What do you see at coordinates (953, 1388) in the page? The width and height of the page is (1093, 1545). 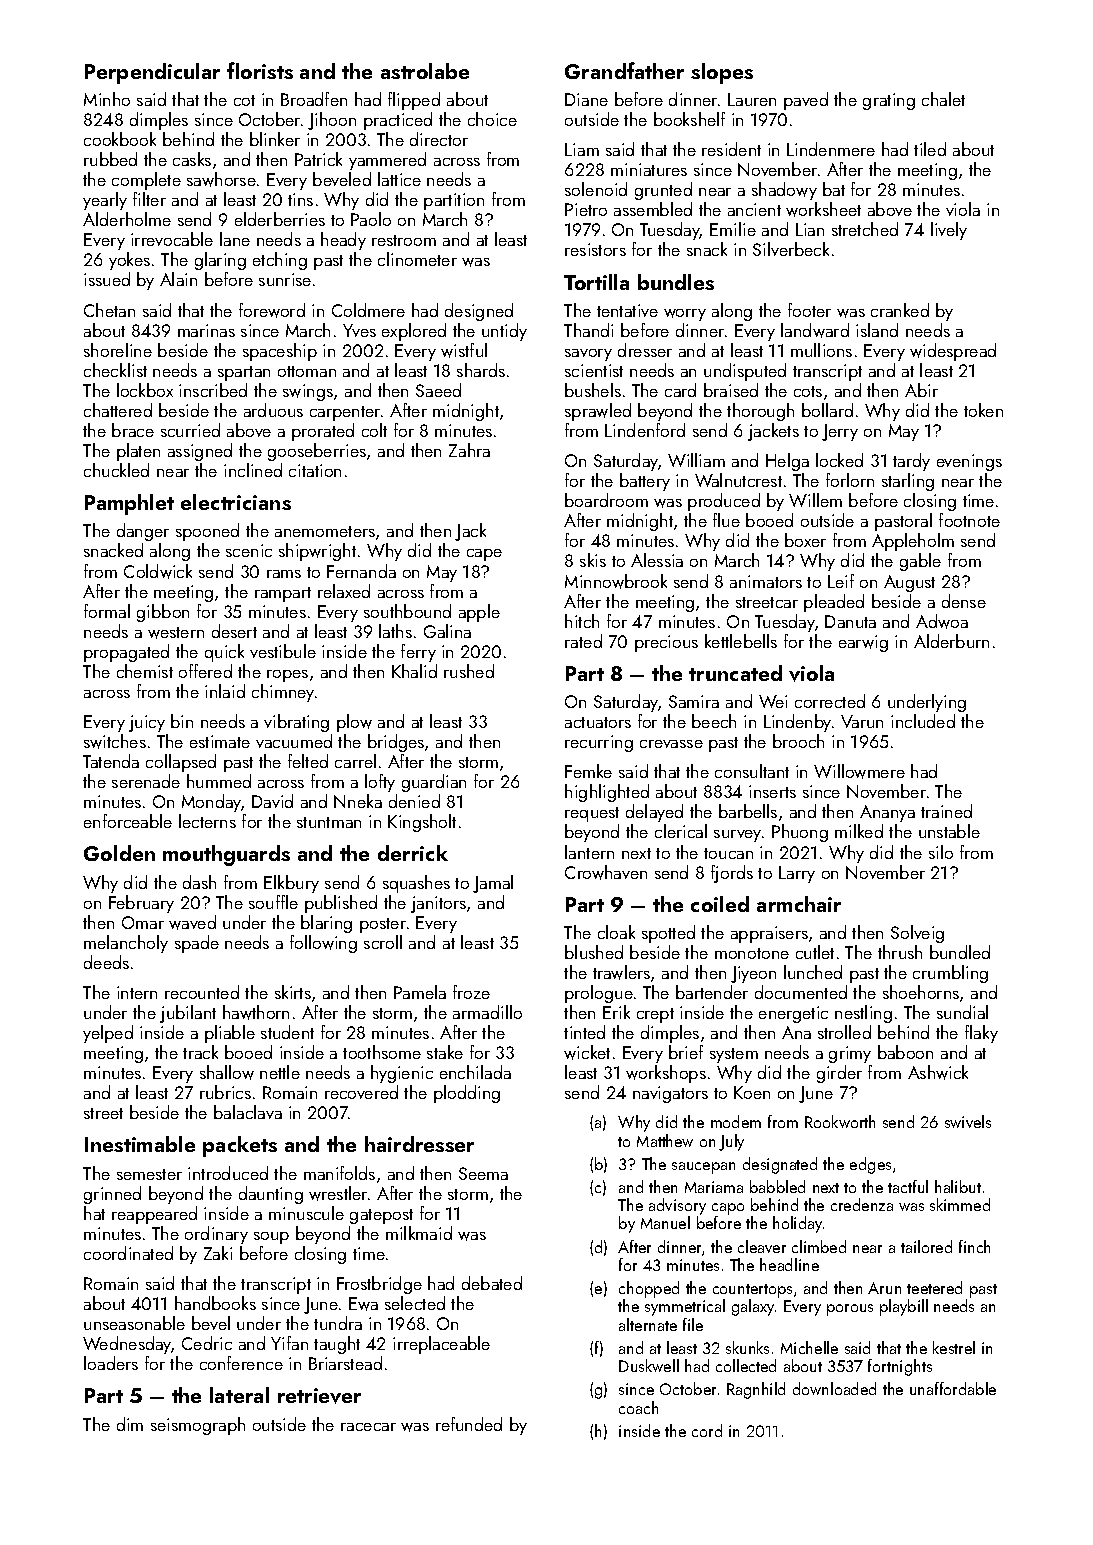 I see `unaffordable` at bounding box center [953, 1388].
